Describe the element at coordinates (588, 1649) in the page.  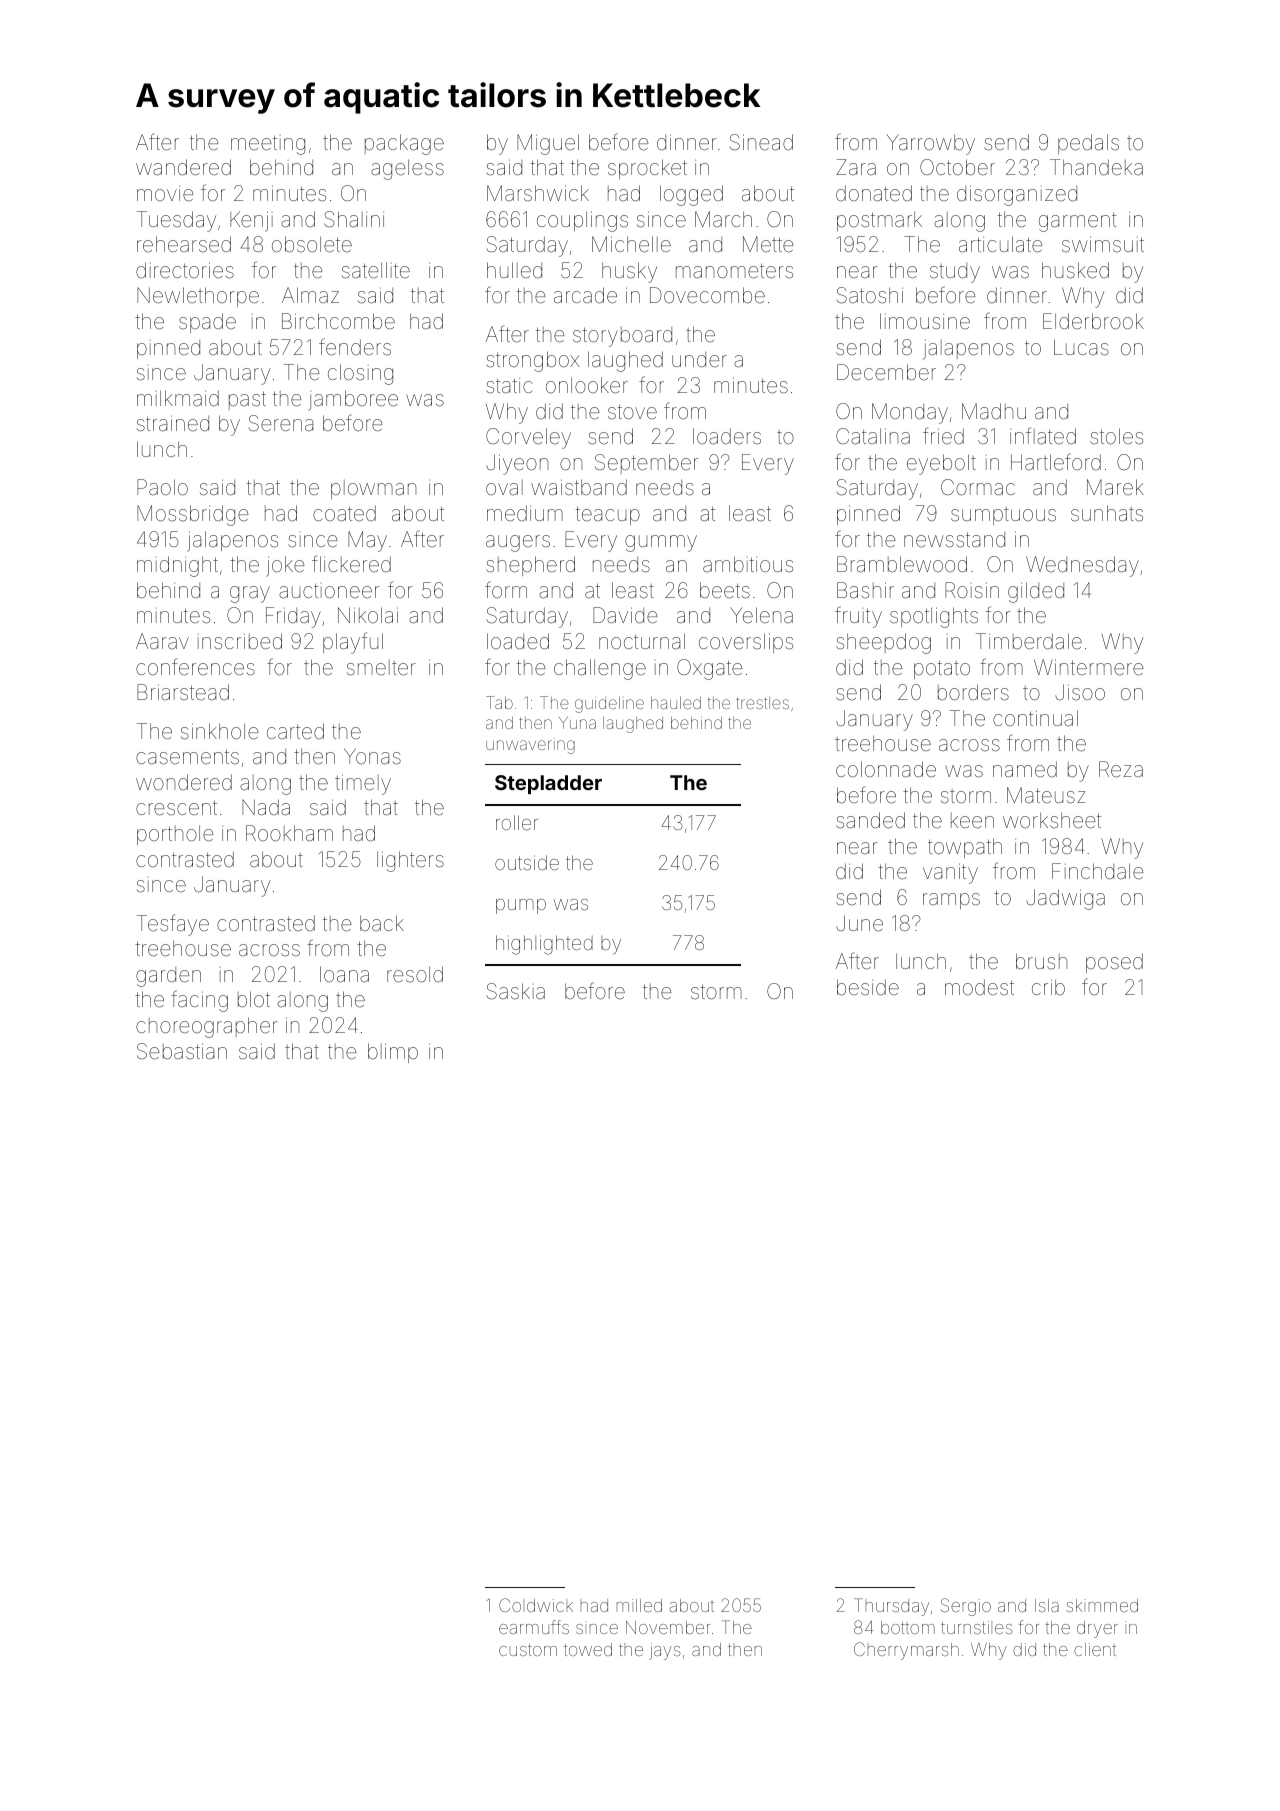
I see `towed` at that location.
